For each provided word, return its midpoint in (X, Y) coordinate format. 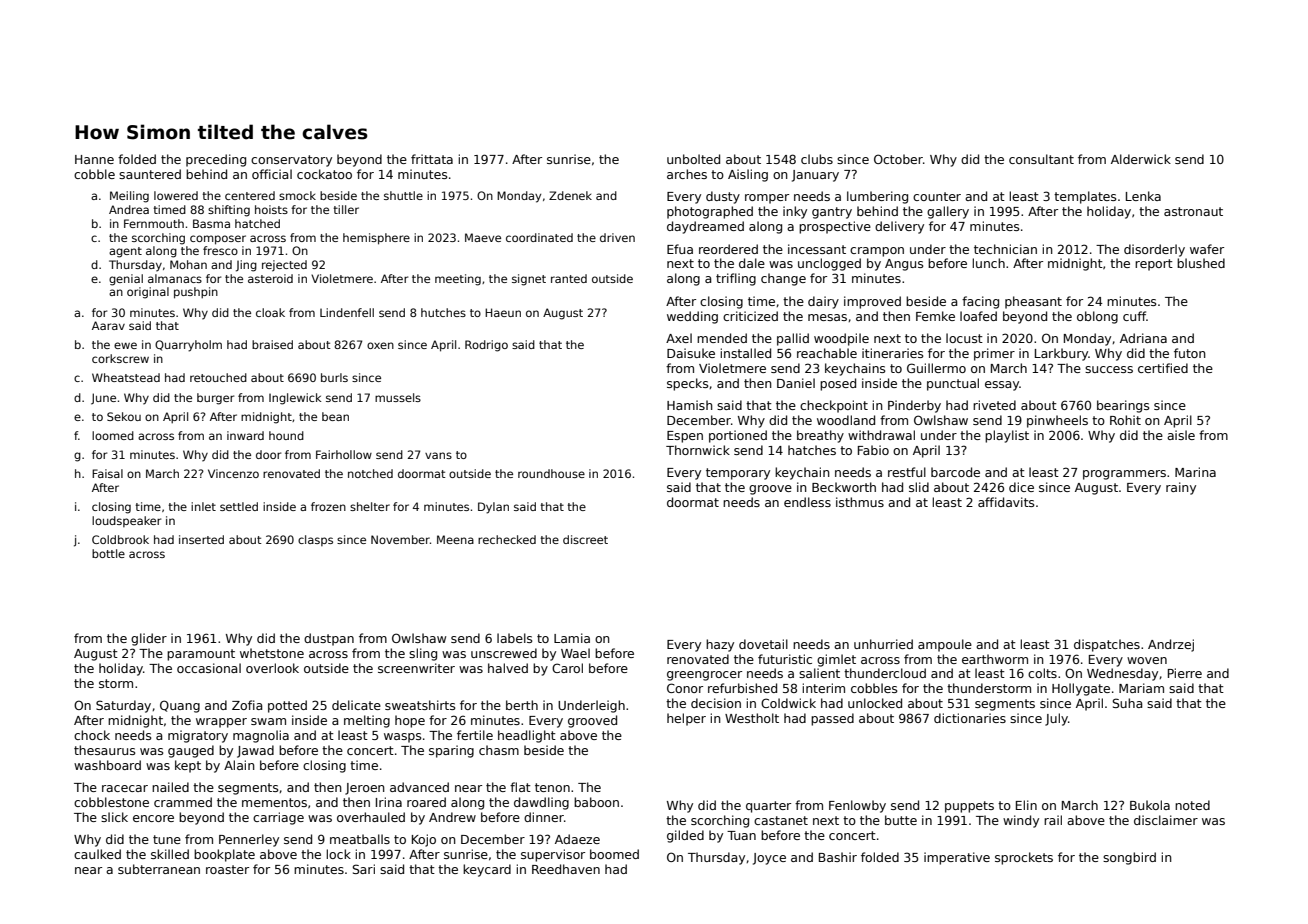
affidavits (1006, 502)
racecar (125, 788)
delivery (899, 227)
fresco (220, 250)
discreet (585, 539)
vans (438, 455)
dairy (823, 302)
